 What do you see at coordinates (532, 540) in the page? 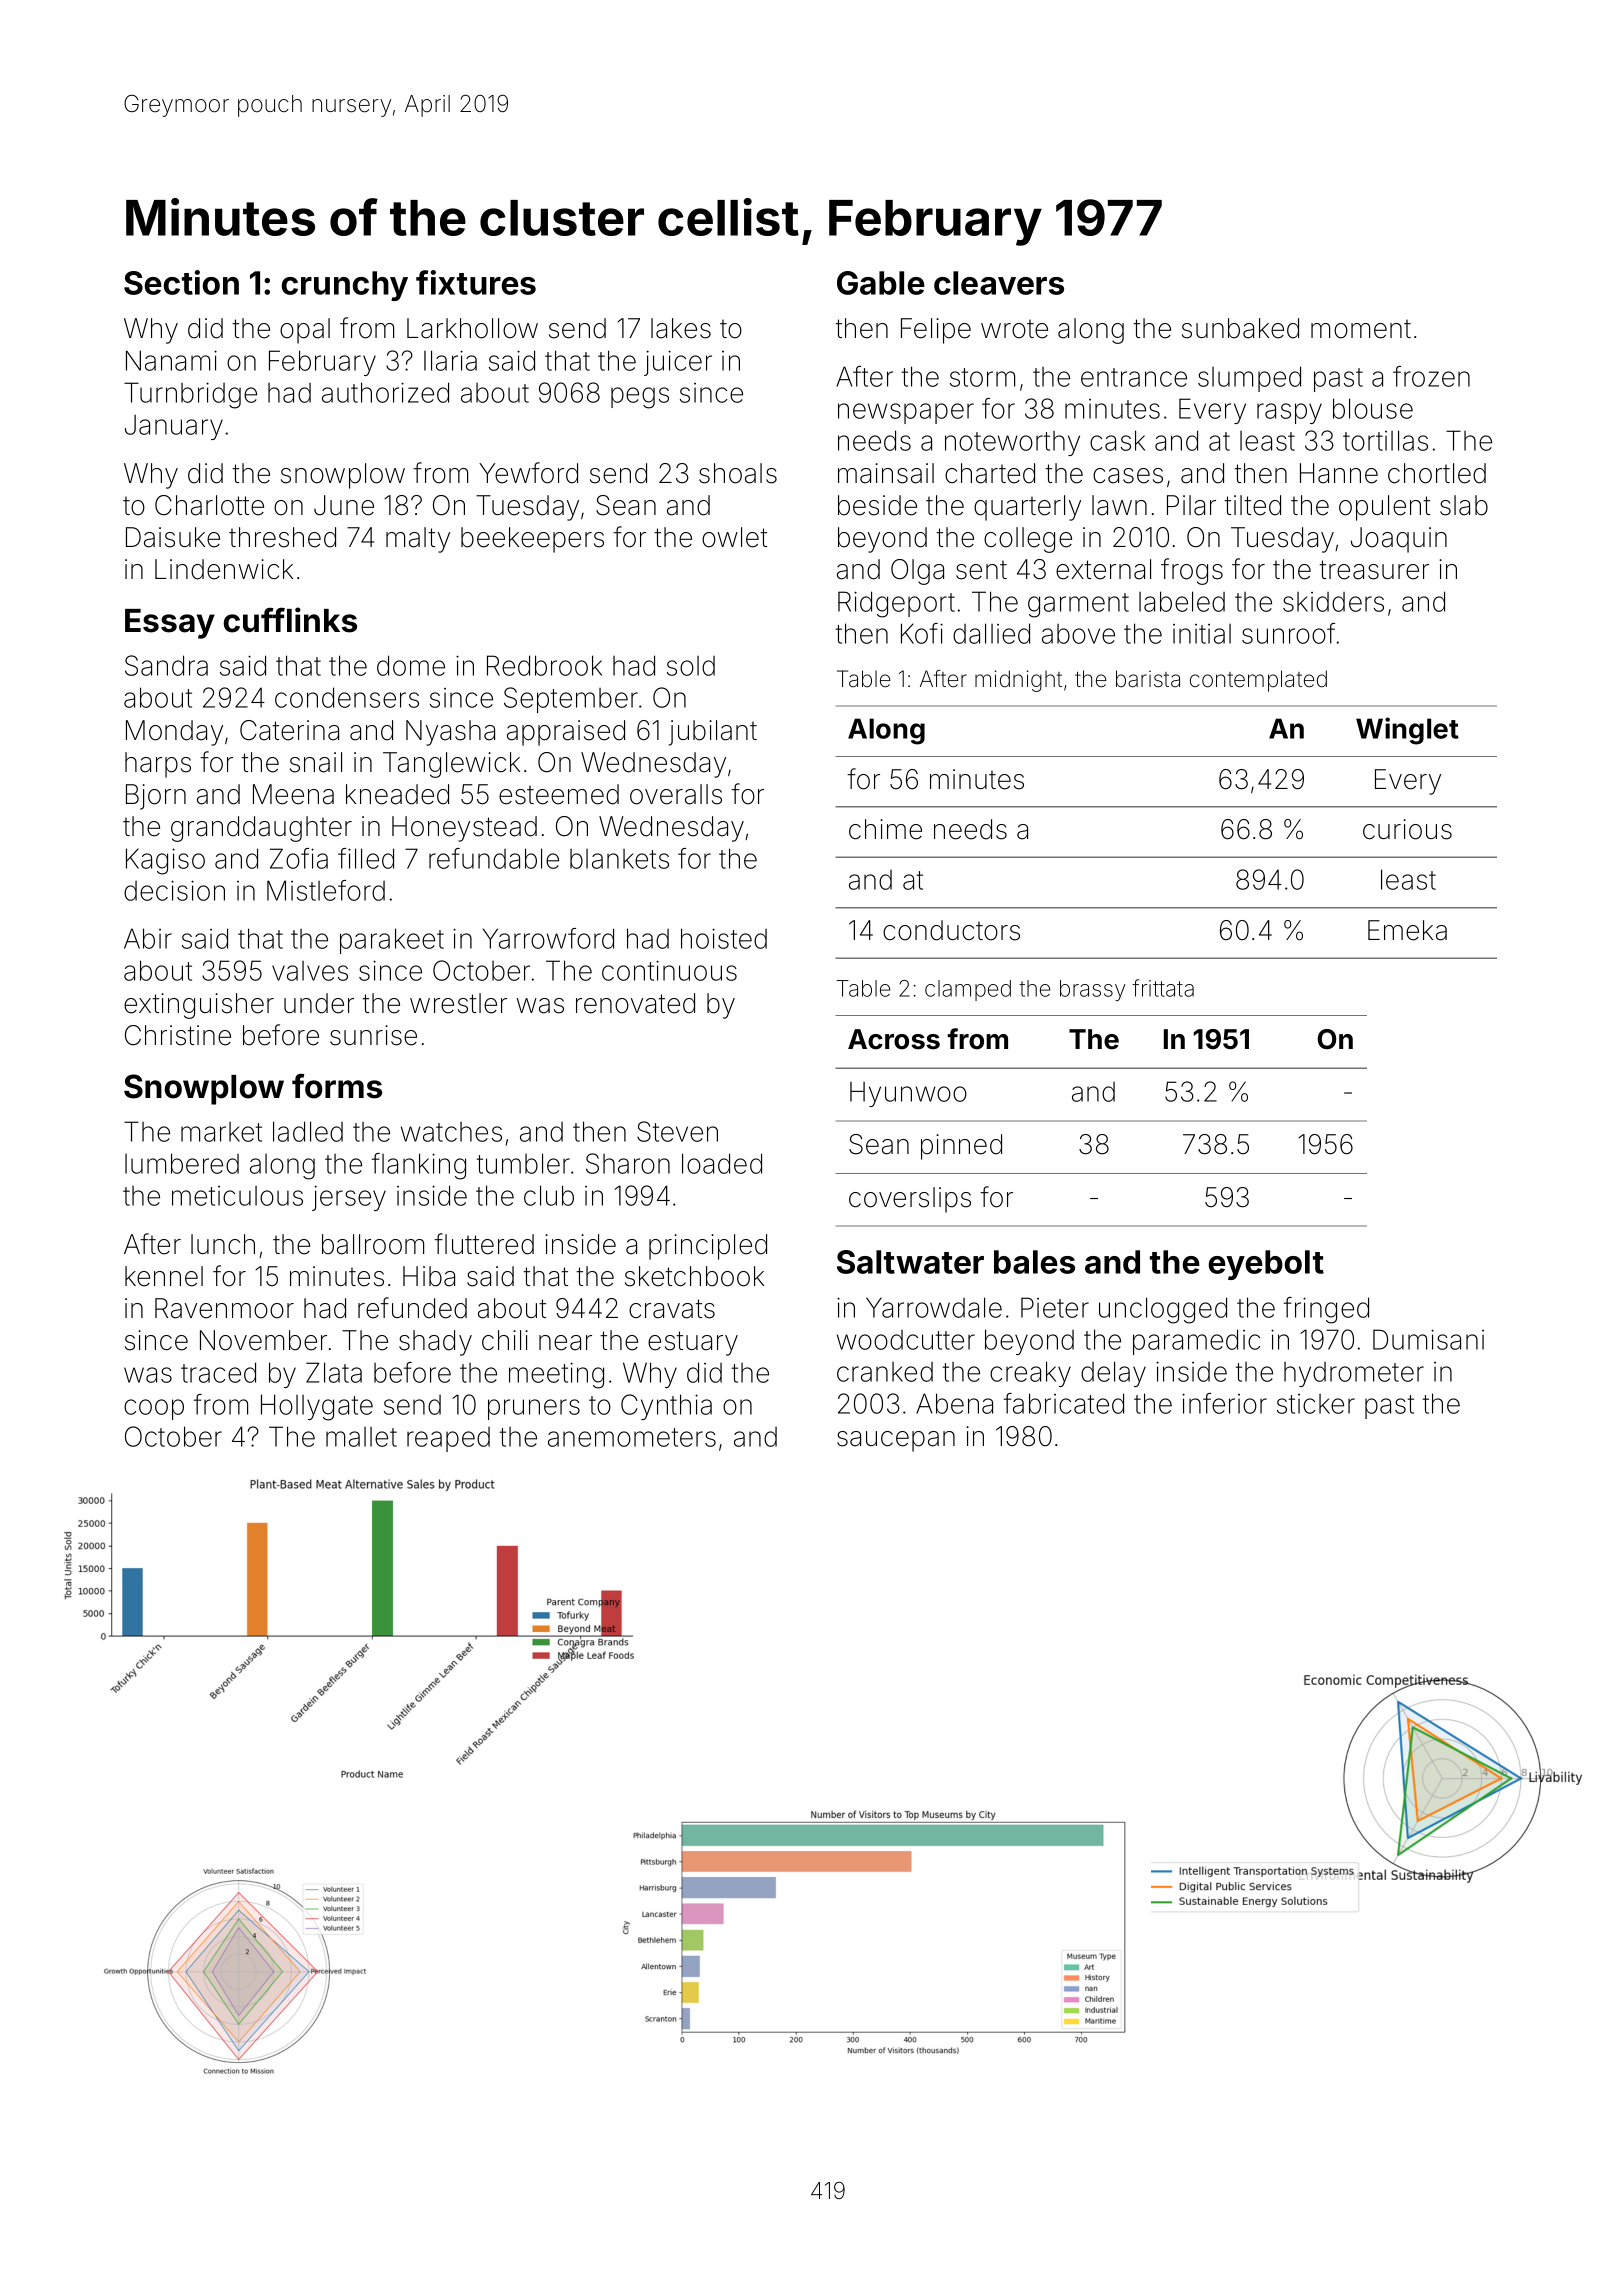
I see `beekeepers` at bounding box center [532, 540].
